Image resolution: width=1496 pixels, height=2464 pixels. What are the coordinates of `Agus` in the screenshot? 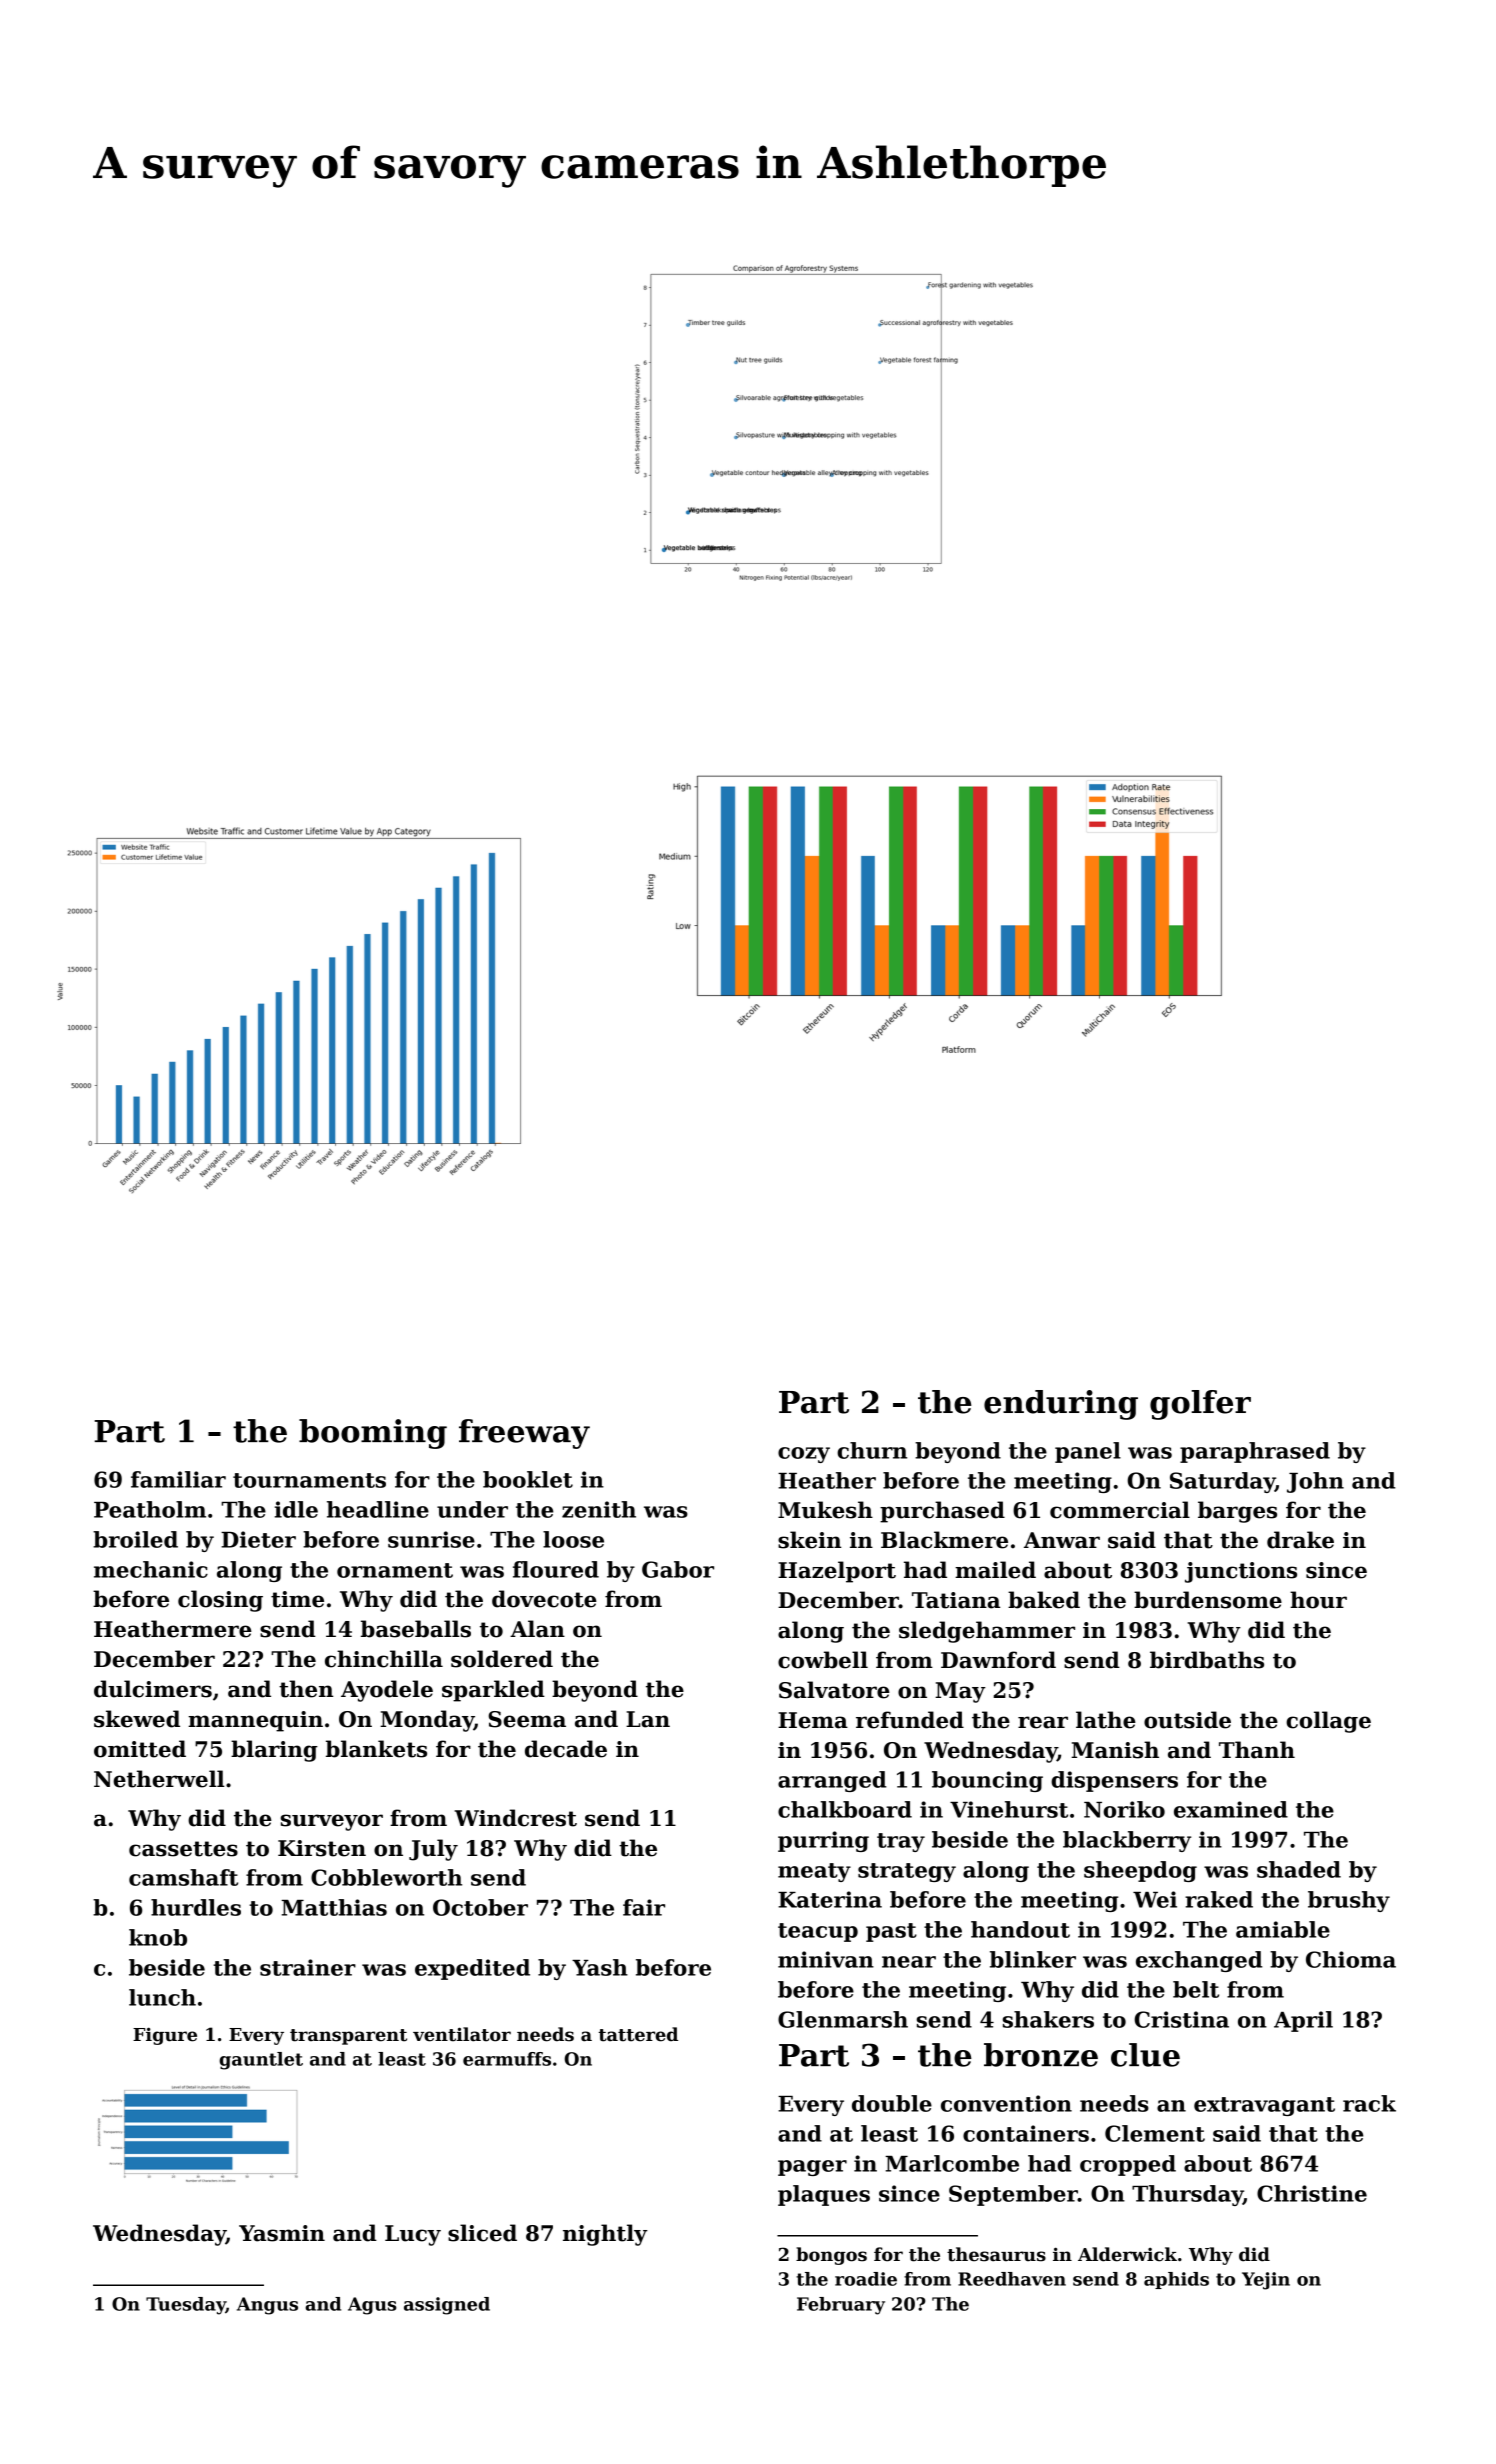 It's located at (372, 2306).
